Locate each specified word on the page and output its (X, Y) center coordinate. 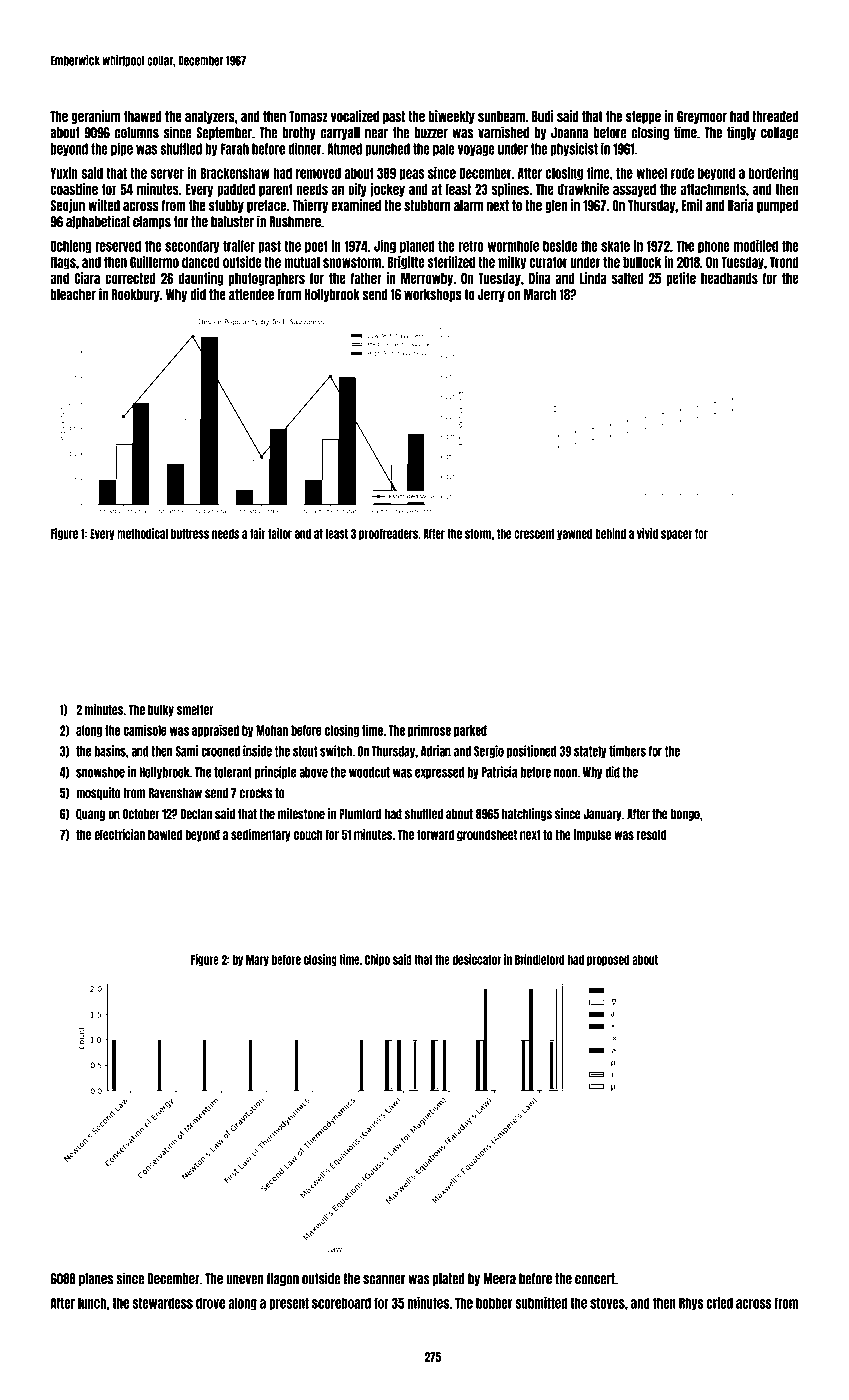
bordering (773, 174)
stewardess (162, 1303)
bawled (165, 834)
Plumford (360, 814)
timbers (627, 751)
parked (470, 731)
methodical (142, 533)
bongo (685, 815)
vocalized (355, 116)
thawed (143, 117)
